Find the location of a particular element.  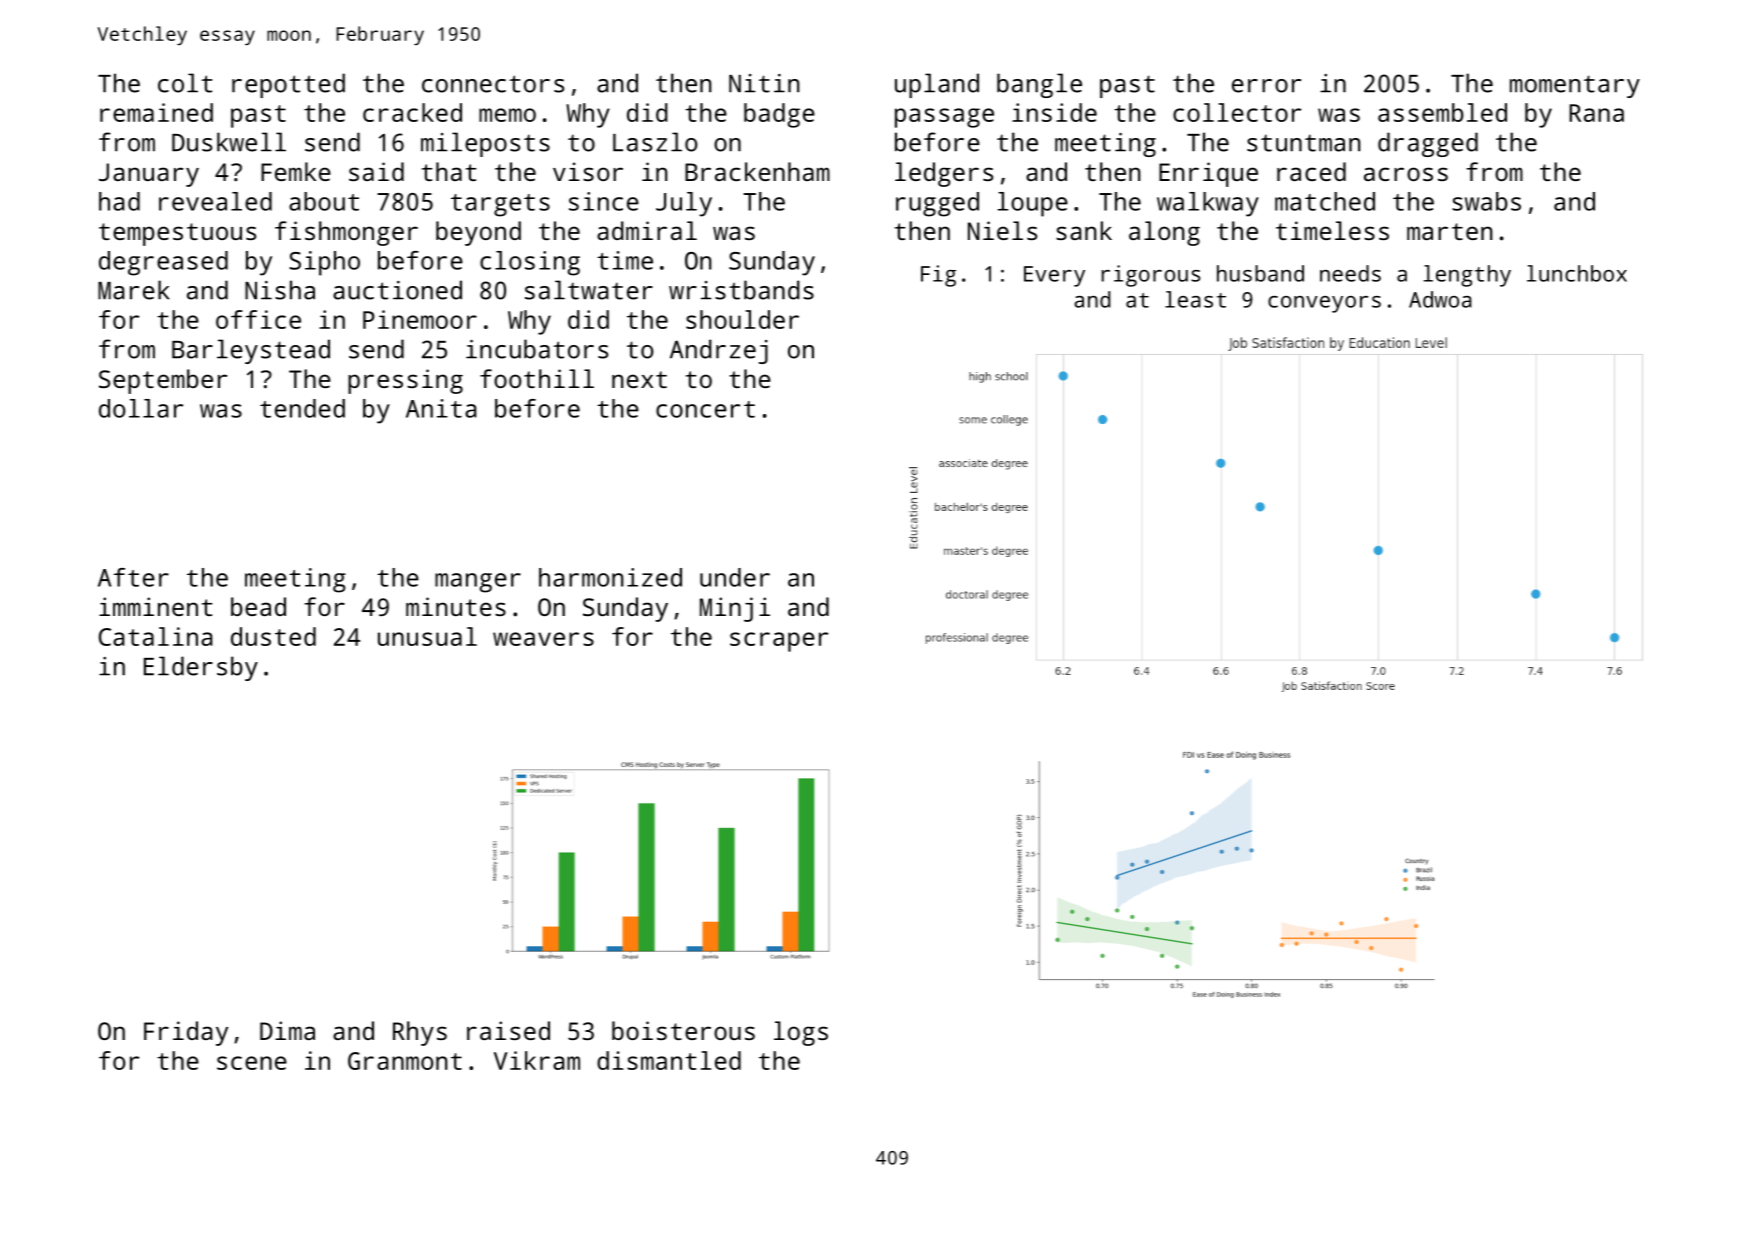

momentary is located at coordinates (1575, 86).
